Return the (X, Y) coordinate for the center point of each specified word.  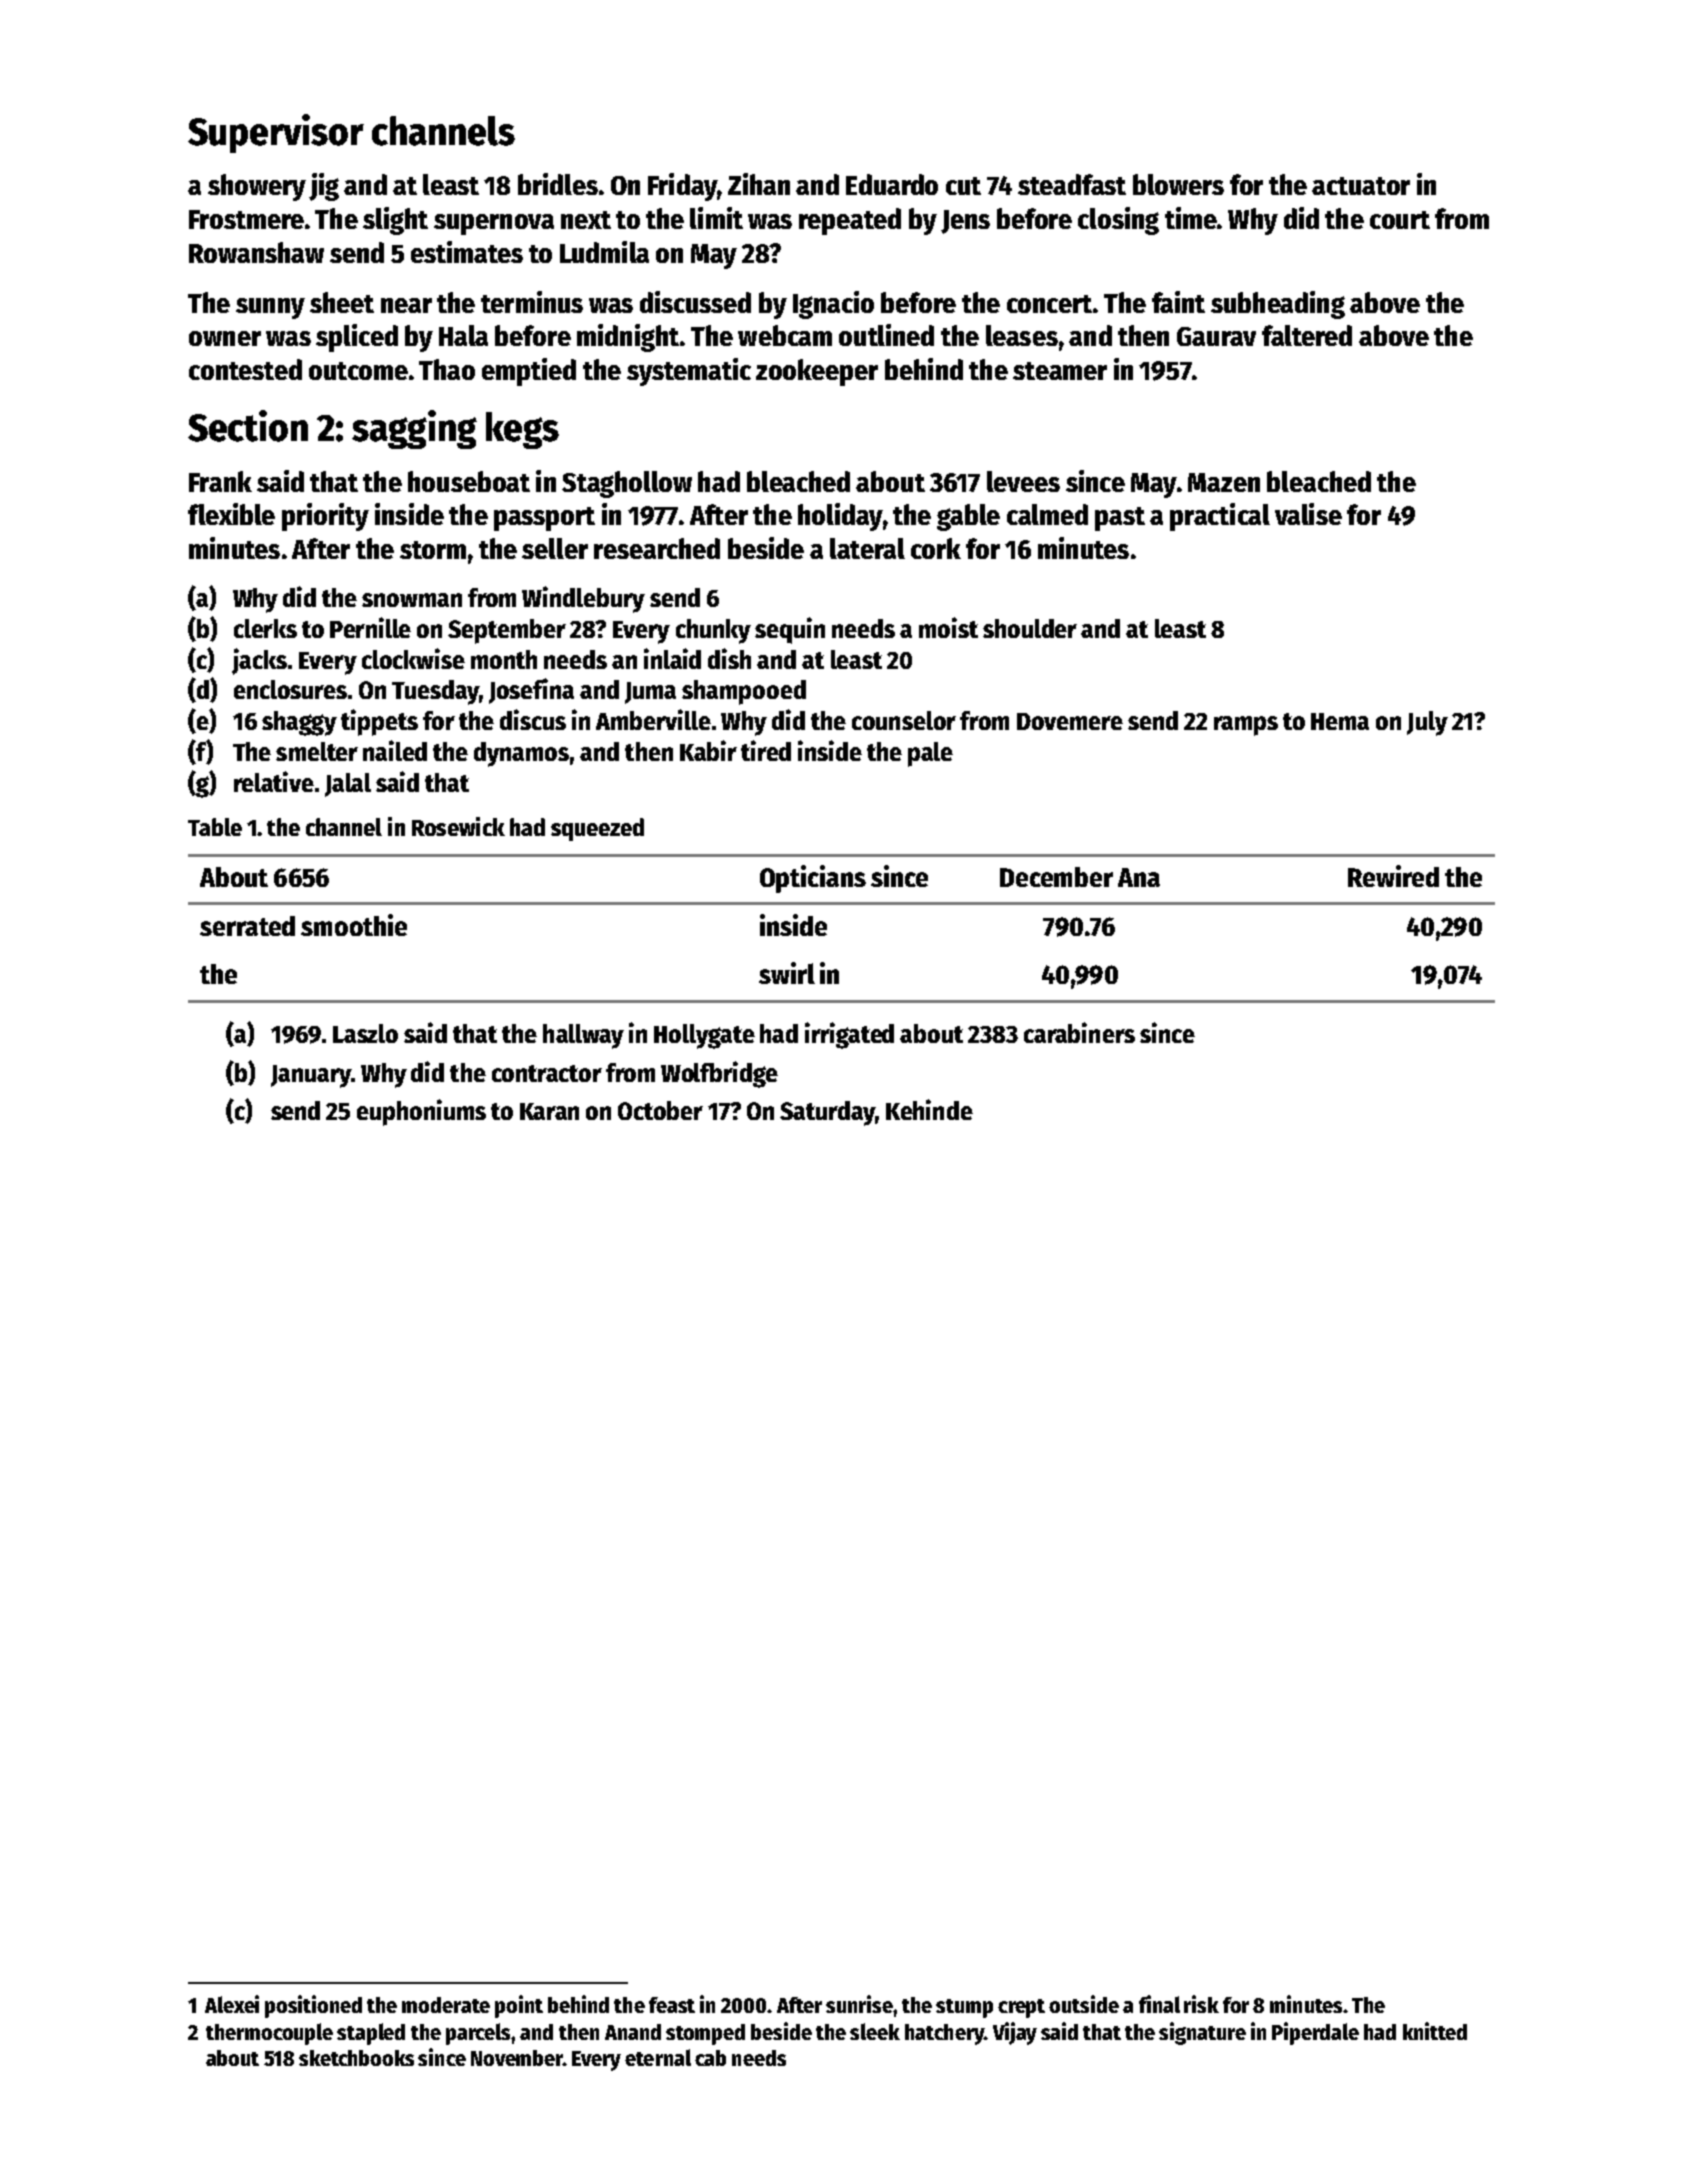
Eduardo (892, 184)
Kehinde (929, 1109)
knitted (1435, 2031)
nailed (395, 750)
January (311, 1076)
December (1056, 877)
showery (257, 187)
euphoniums (421, 1112)
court (1400, 220)
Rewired (1393, 876)
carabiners (1079, 1032)
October (660, 1110)
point (519, 2006)
